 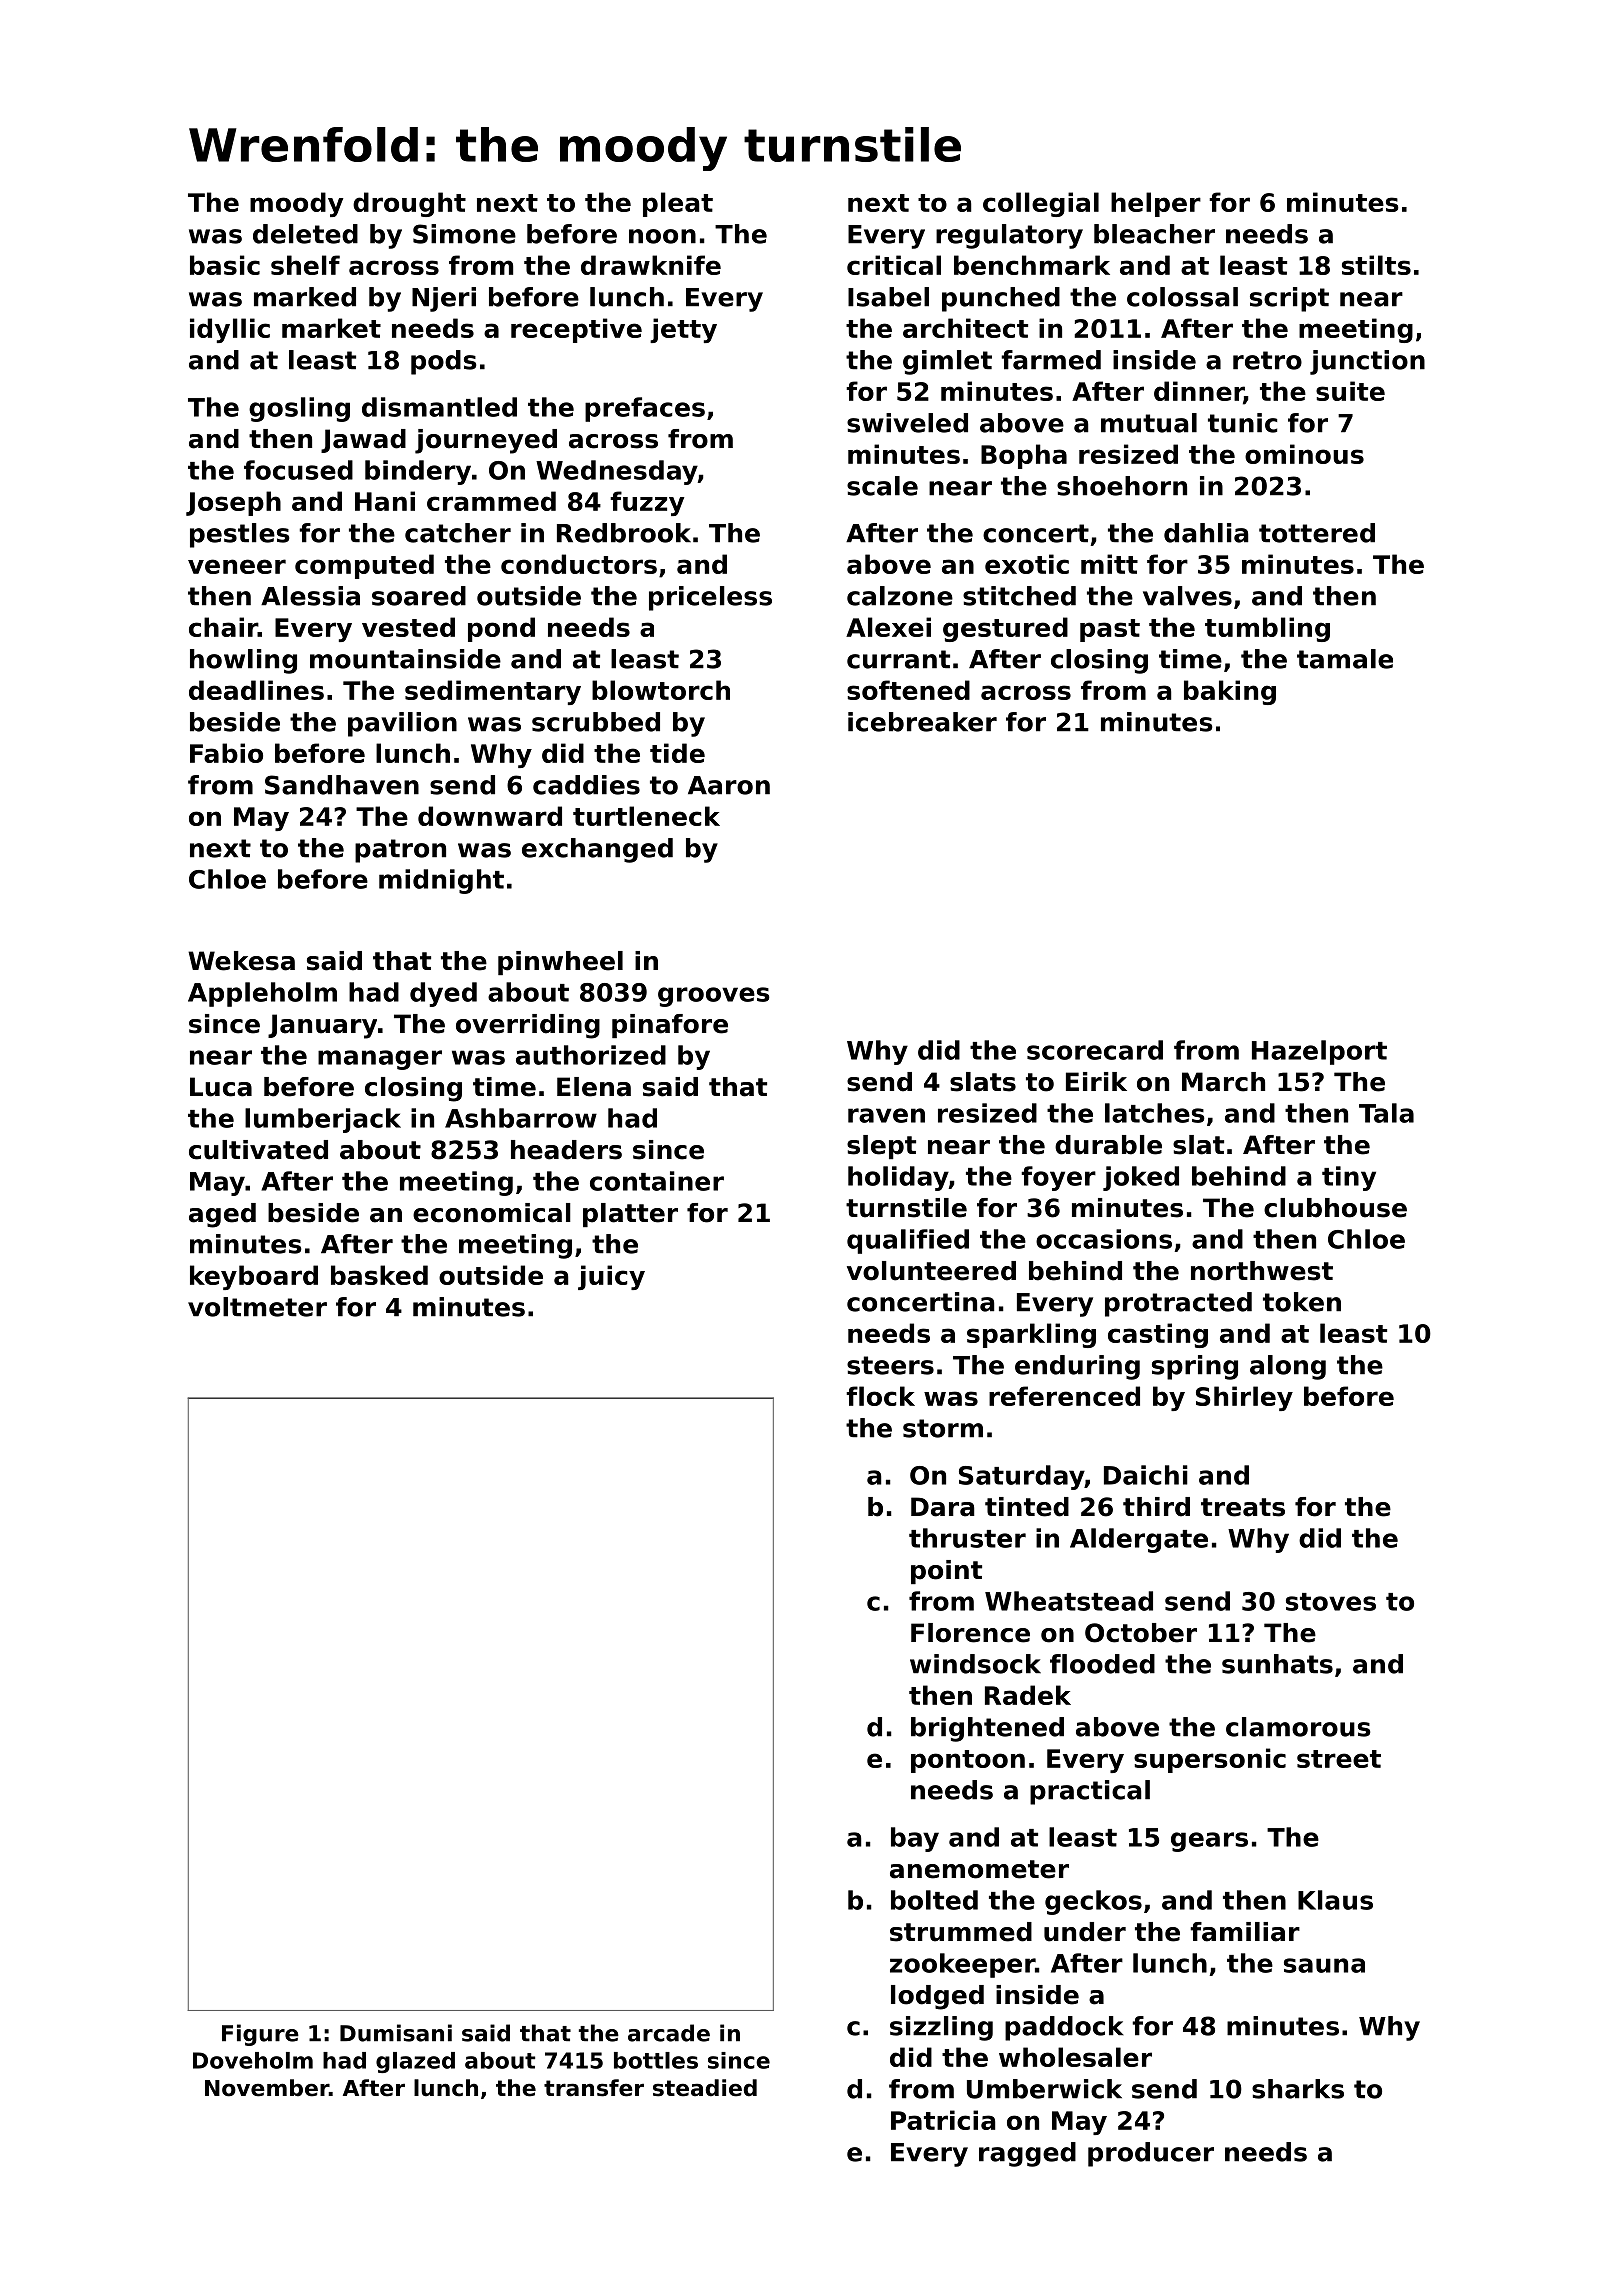 What do you see at coordinates (225, 265) in the screenshot?
I see `basic` at bounding box center [225, 265].
